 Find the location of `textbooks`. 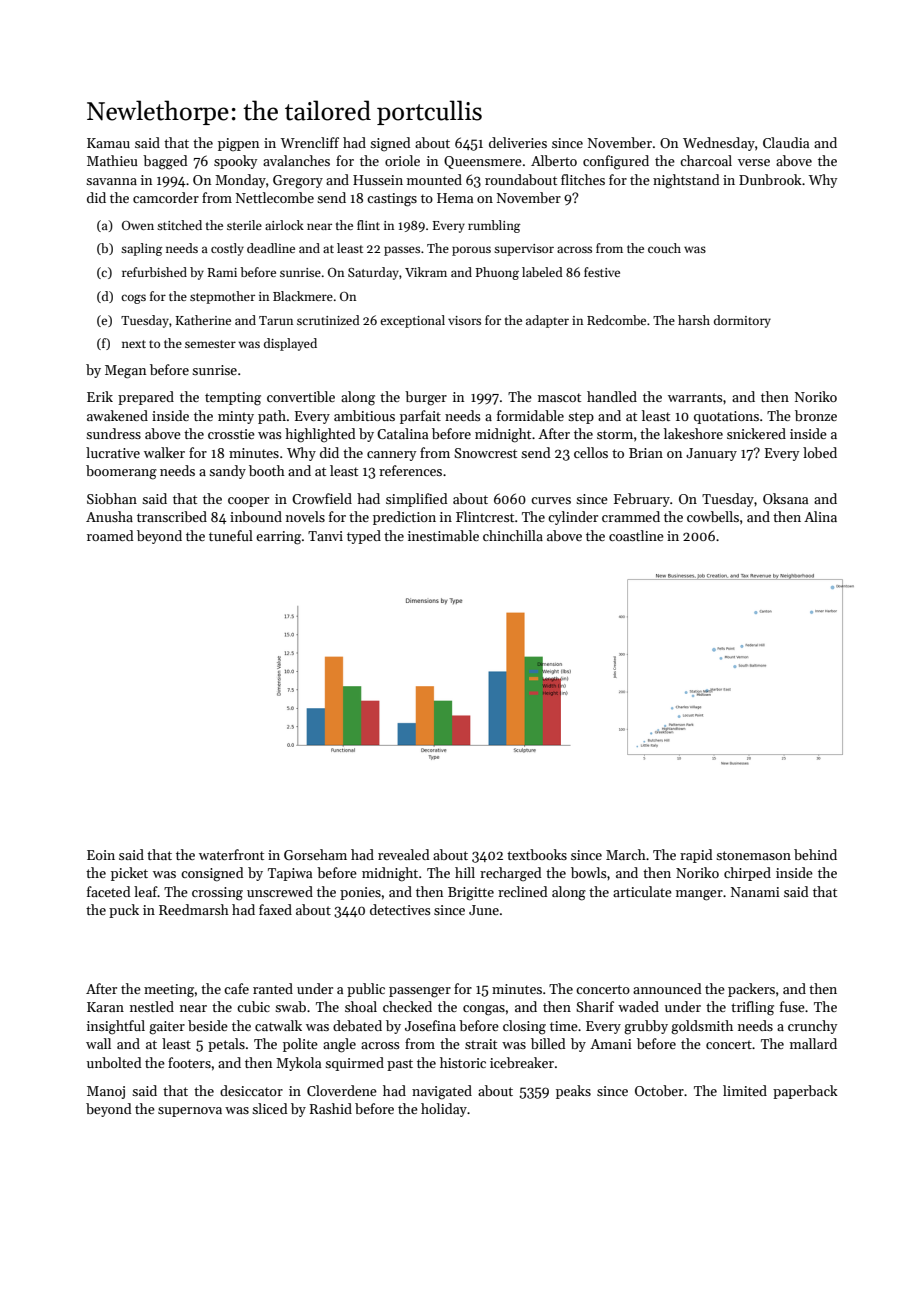

textbooks is located at coordinates (537, 854).
